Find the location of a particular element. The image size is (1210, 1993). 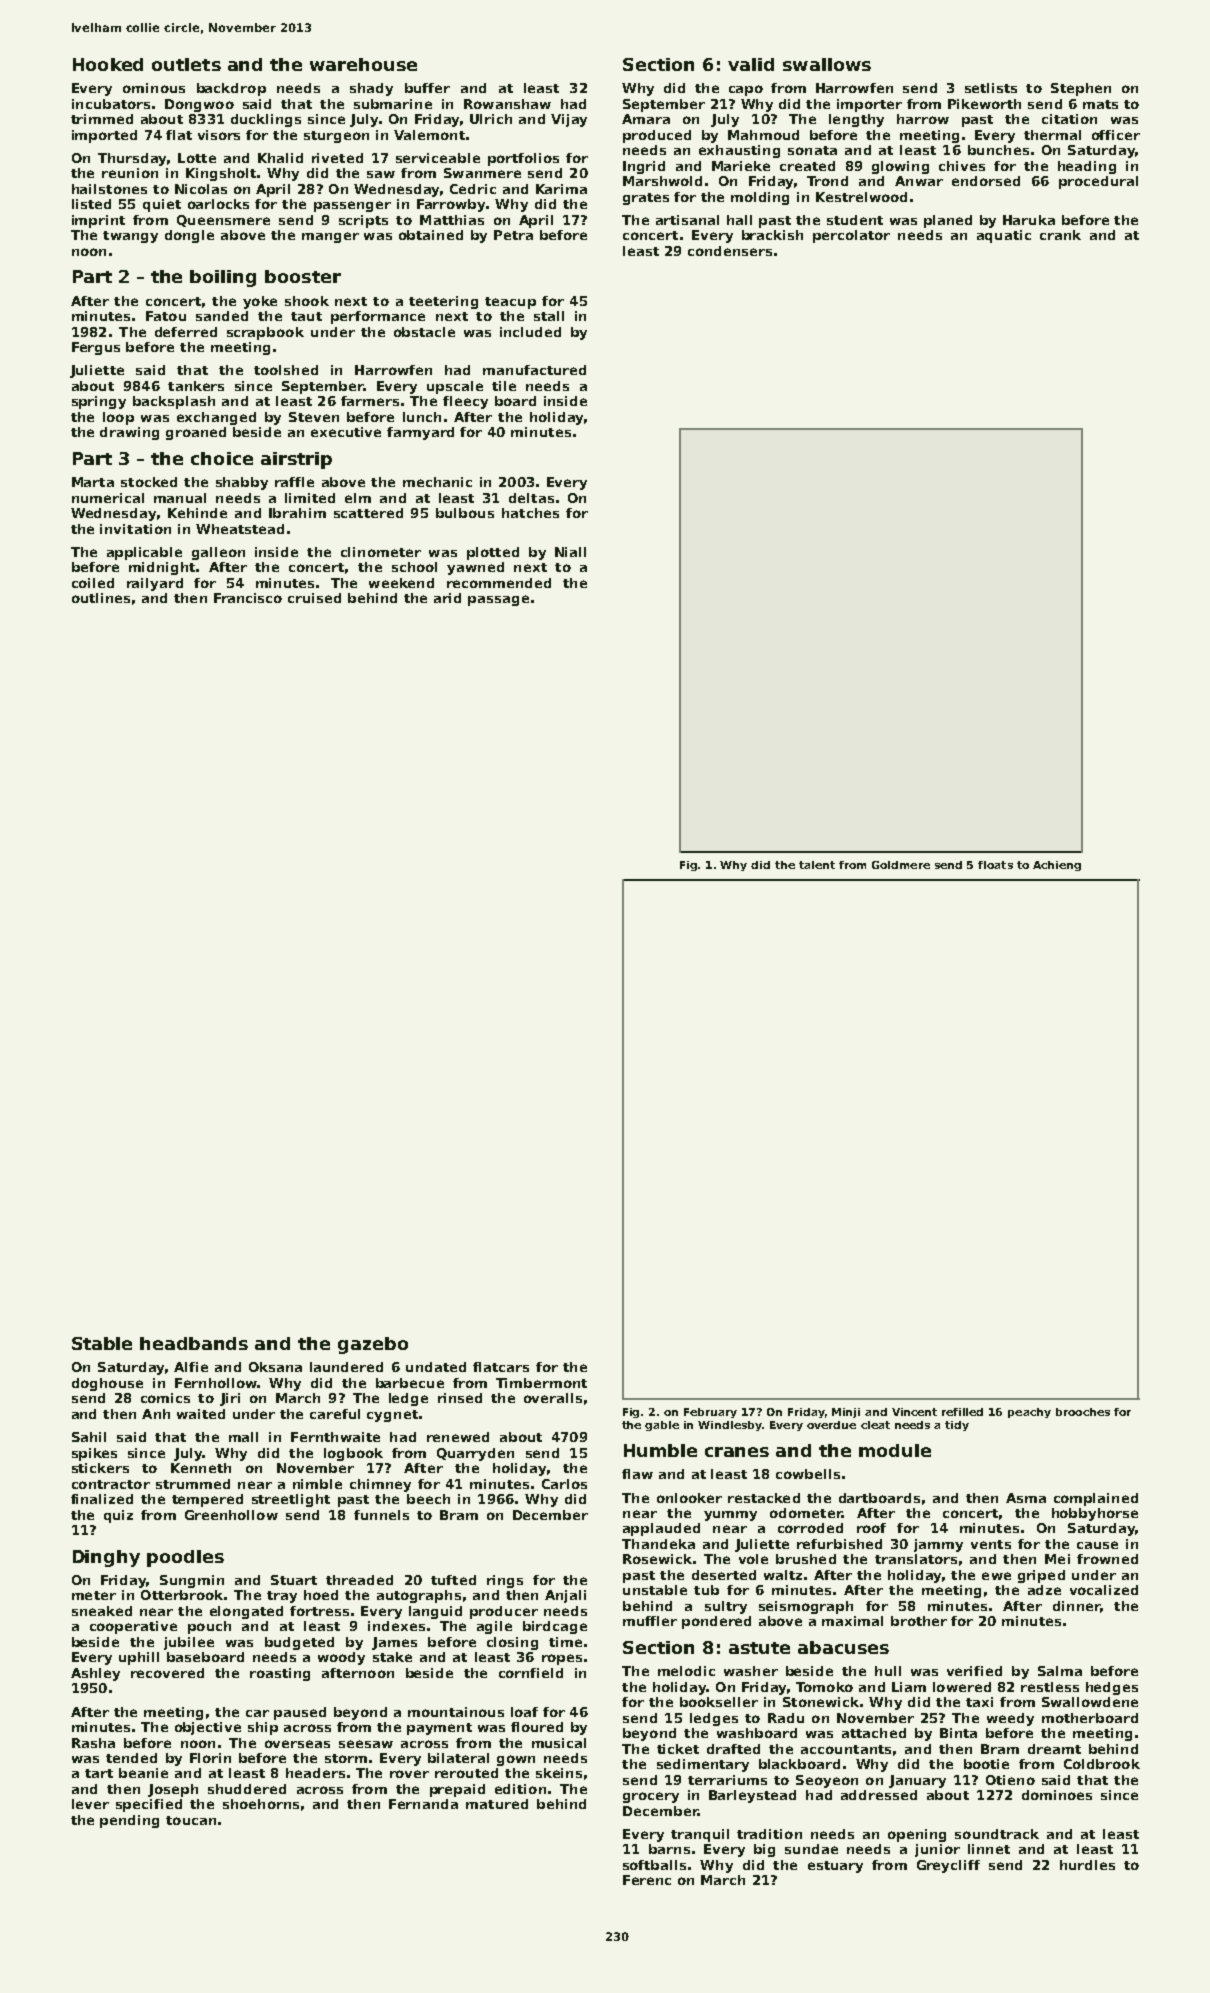

booster is located at coordinates (303, 276).
